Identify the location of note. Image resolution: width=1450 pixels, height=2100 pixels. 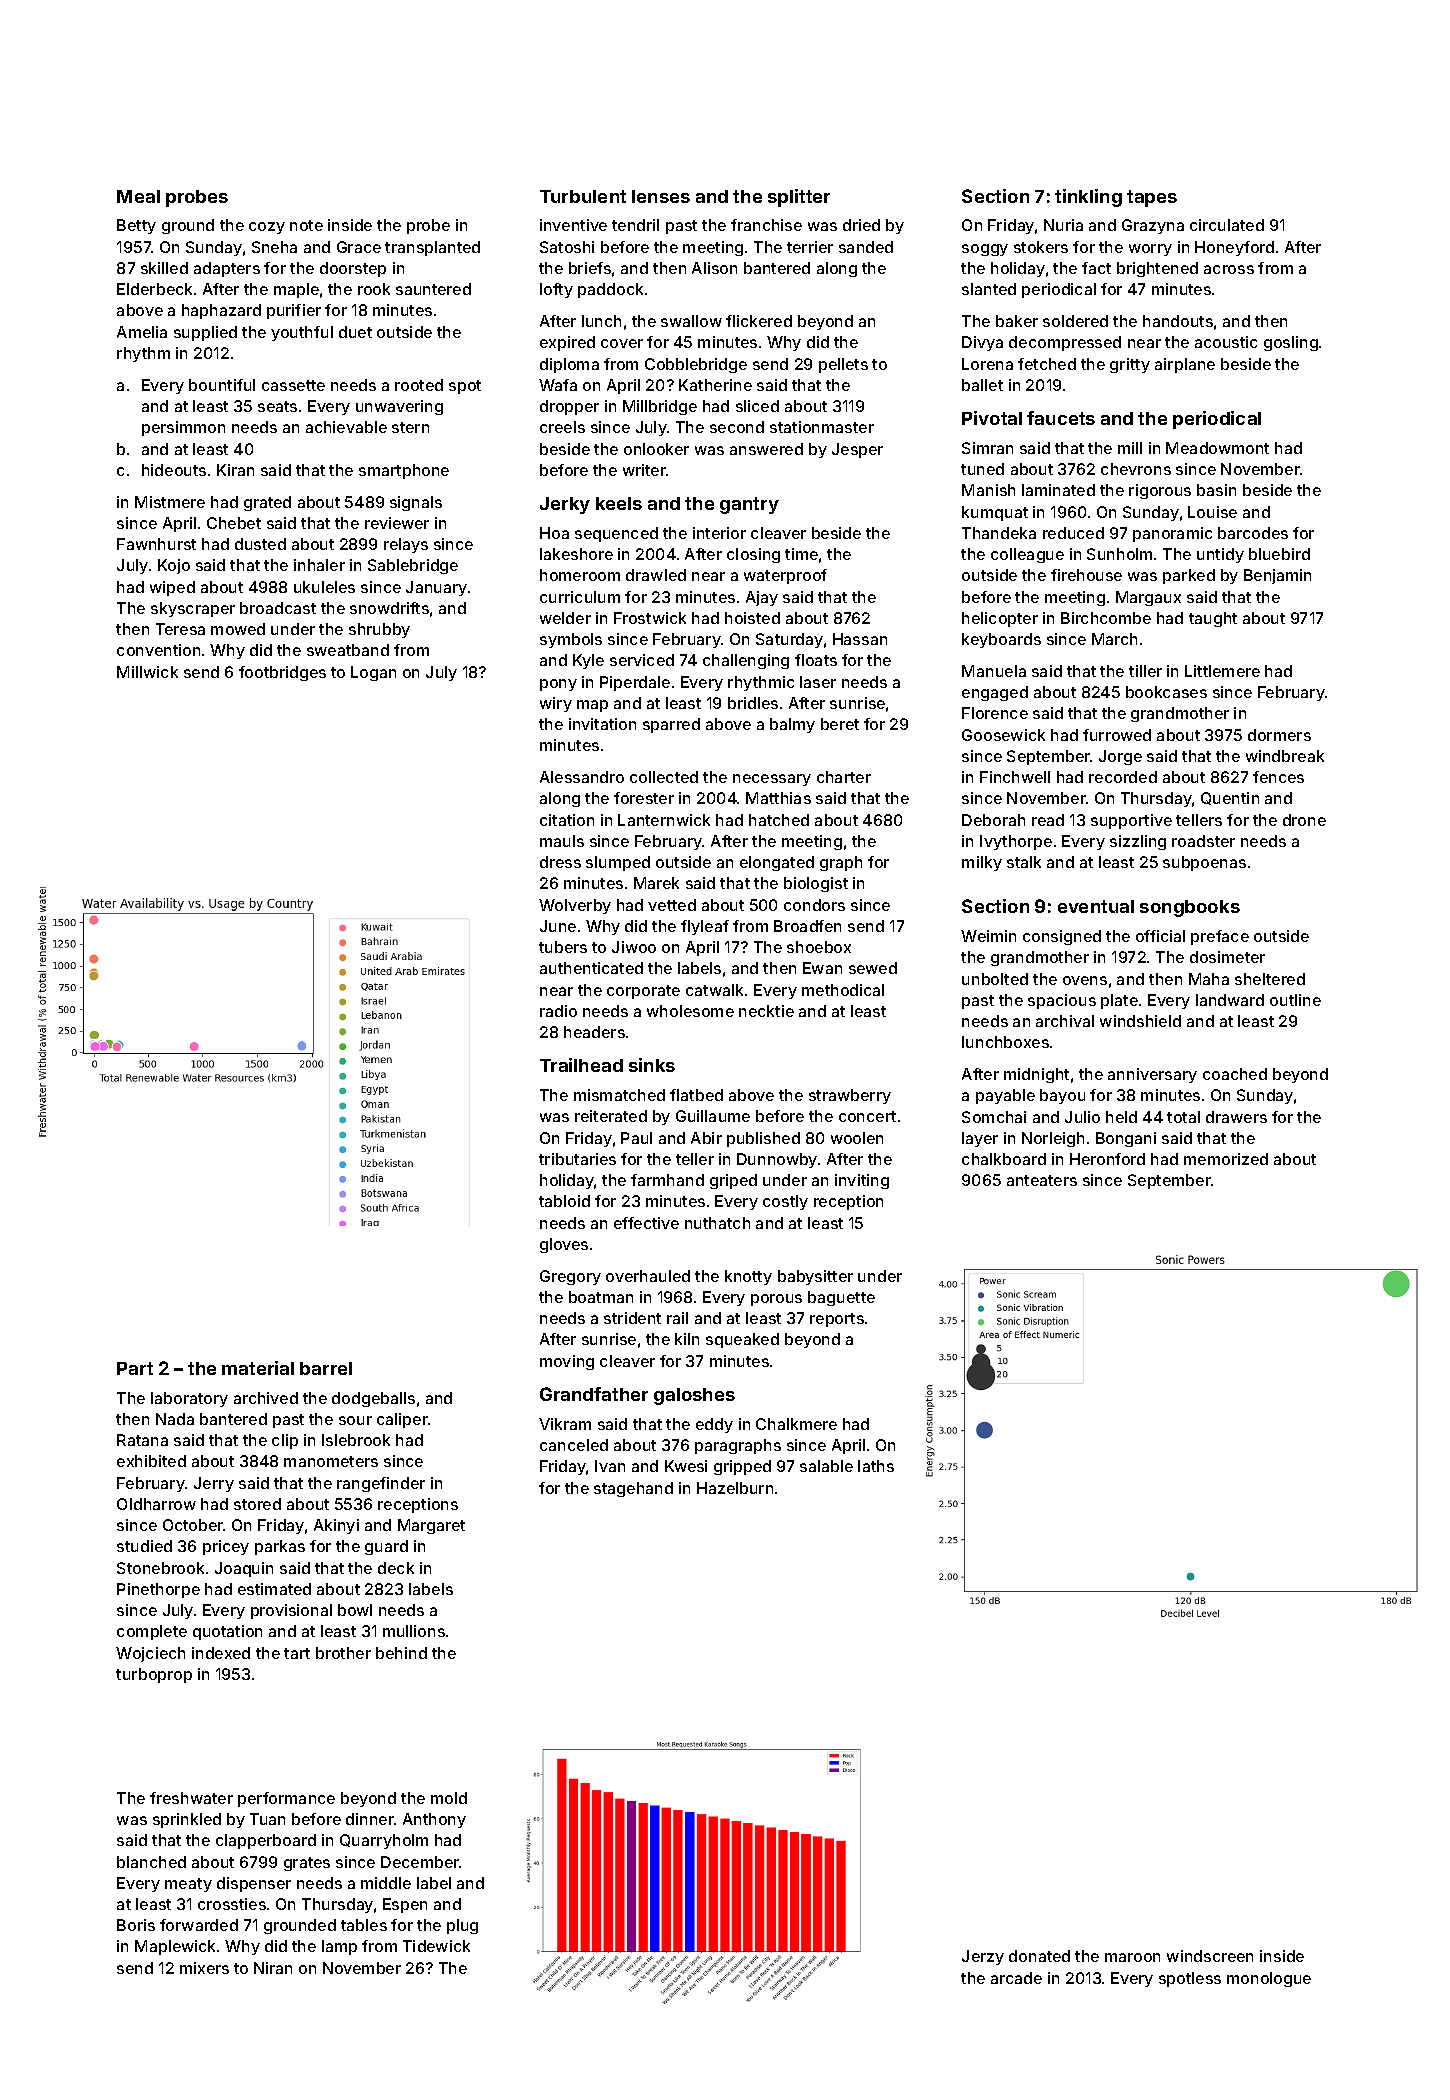
(306, 225).
